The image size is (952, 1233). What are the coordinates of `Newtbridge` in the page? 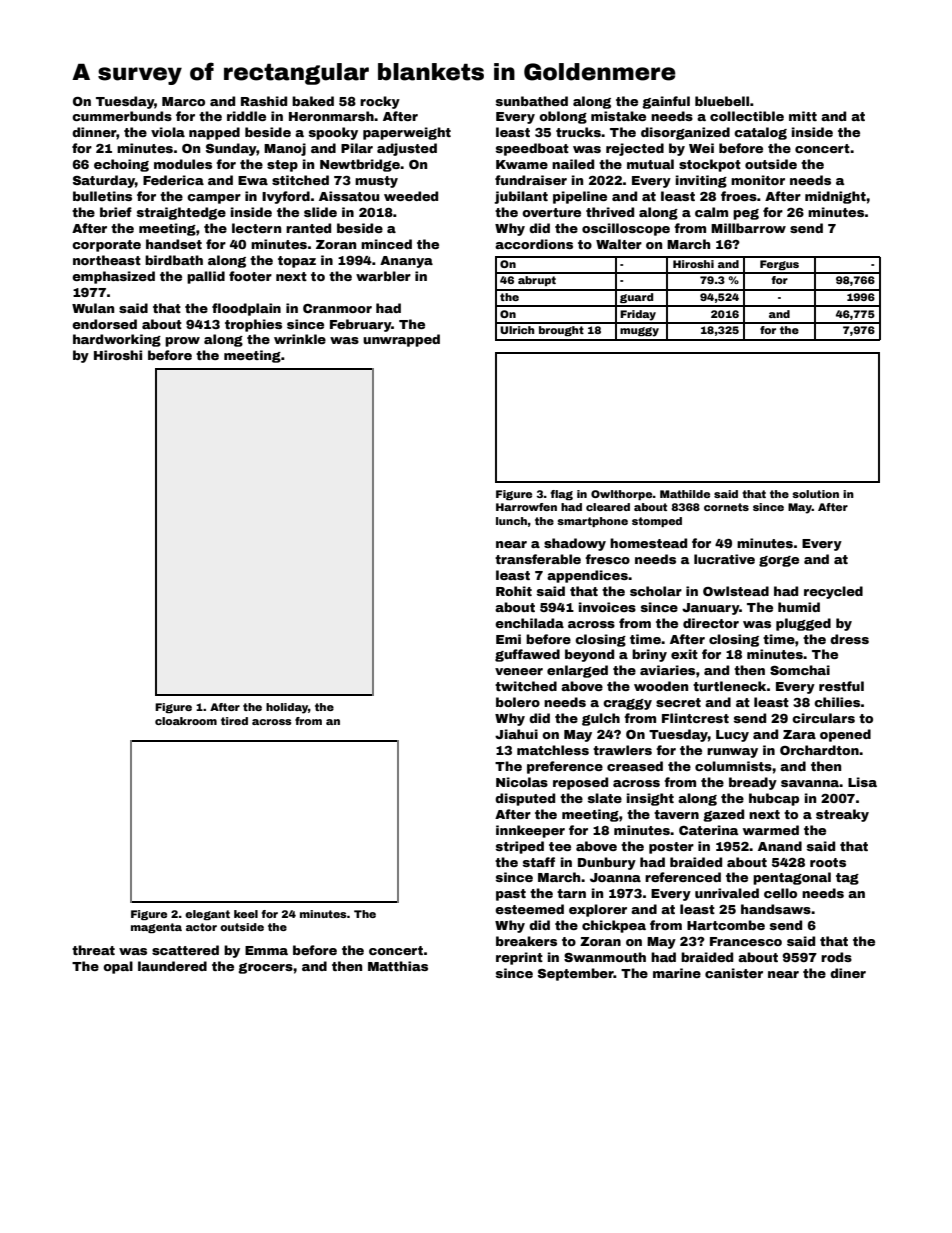 It's located at (360, 165).
